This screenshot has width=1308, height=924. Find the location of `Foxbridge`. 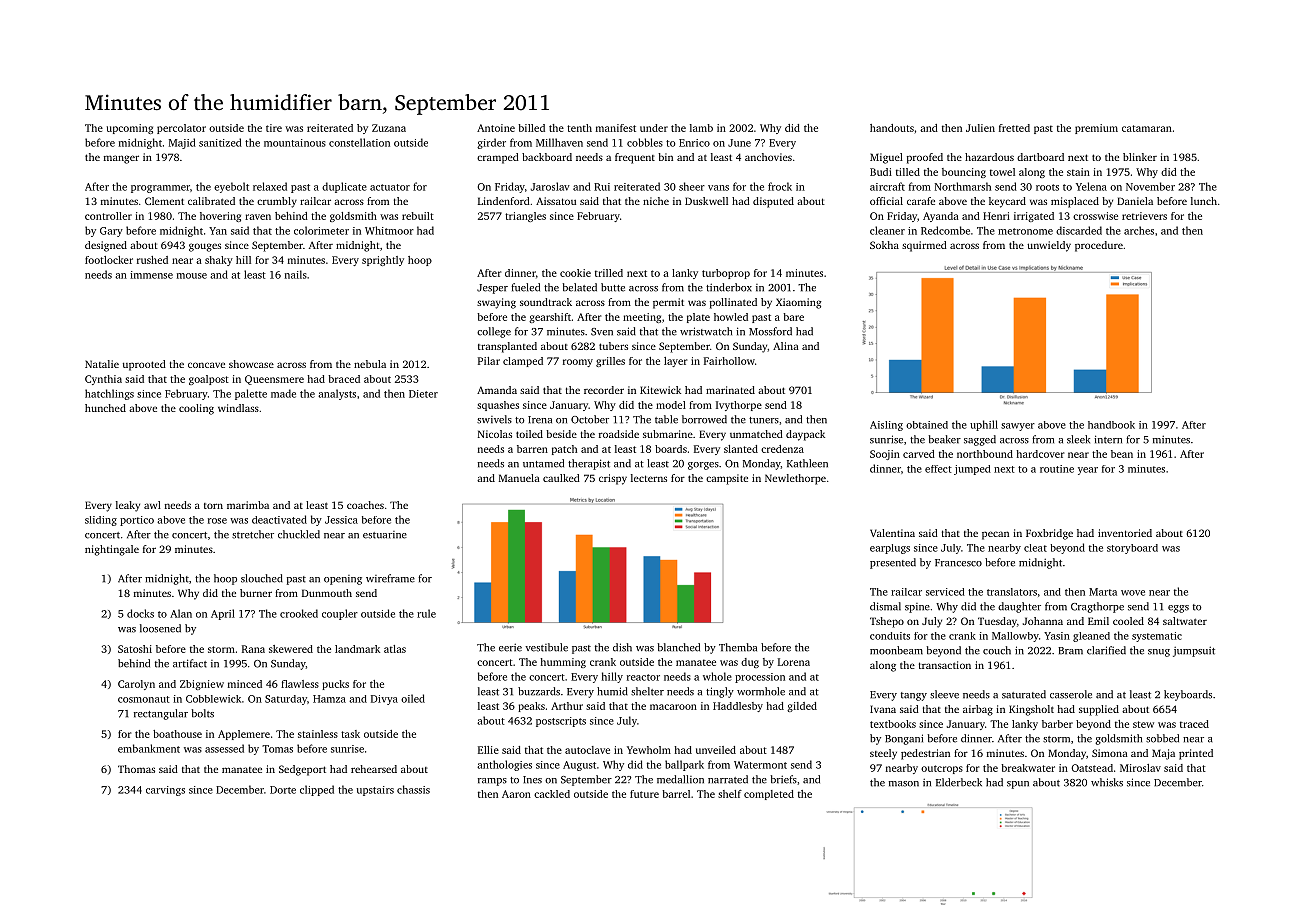

Foxbridge is located at coordinates (1049, 534).
